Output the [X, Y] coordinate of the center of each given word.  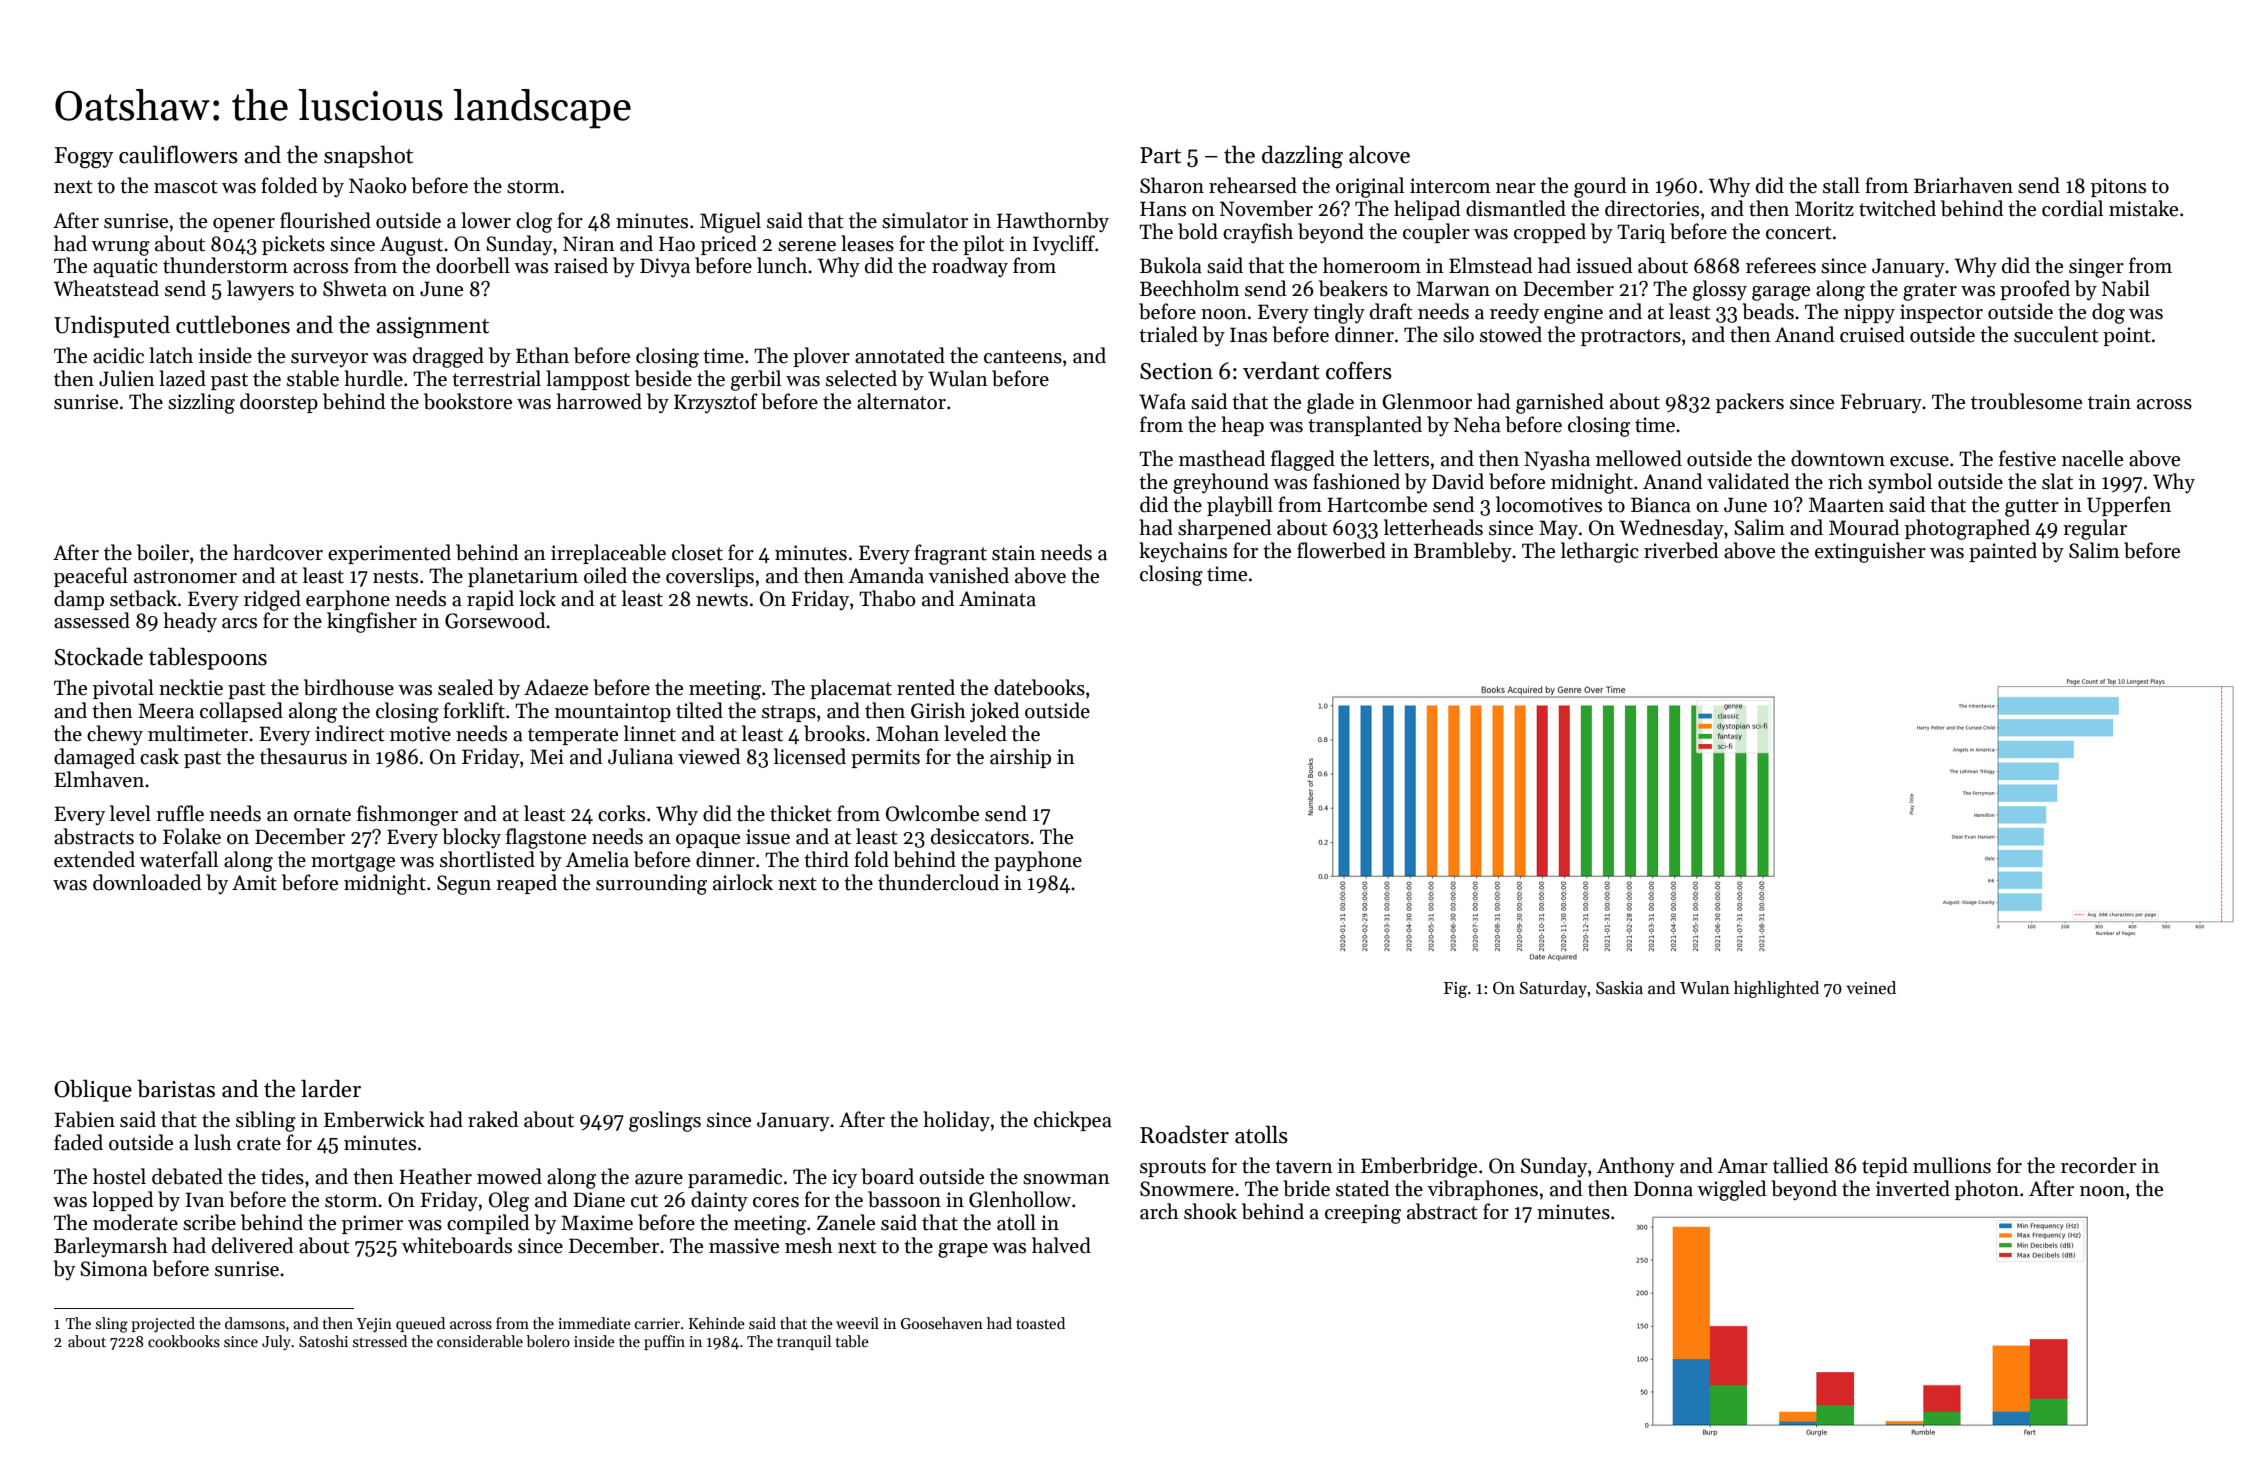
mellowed [1639, 458]
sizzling [201, 403]
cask [159, 756]
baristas [176, 1088]
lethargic [1600, 552]
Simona [114, 1269]
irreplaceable [608, 554]
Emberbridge [1419, 1167]
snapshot [368, 156]
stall [1841, 185]
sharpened [1224, 529]
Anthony [1636, 1167]
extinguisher [1870, 552]
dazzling [1302, 157]
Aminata [997, 599]
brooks [834, 733]
